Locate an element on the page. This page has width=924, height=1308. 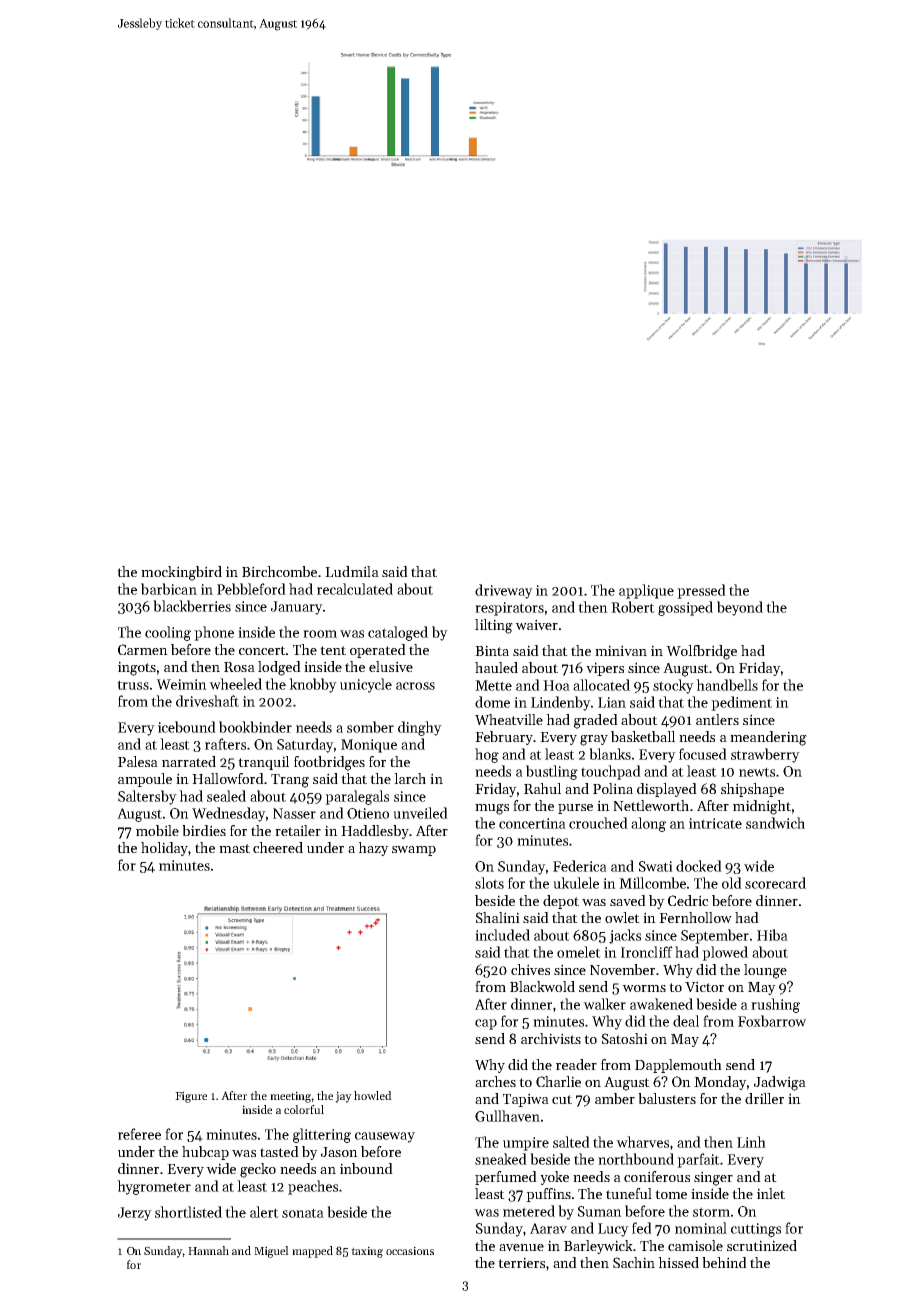
Aarav is located at coordinates (548, 1228).
